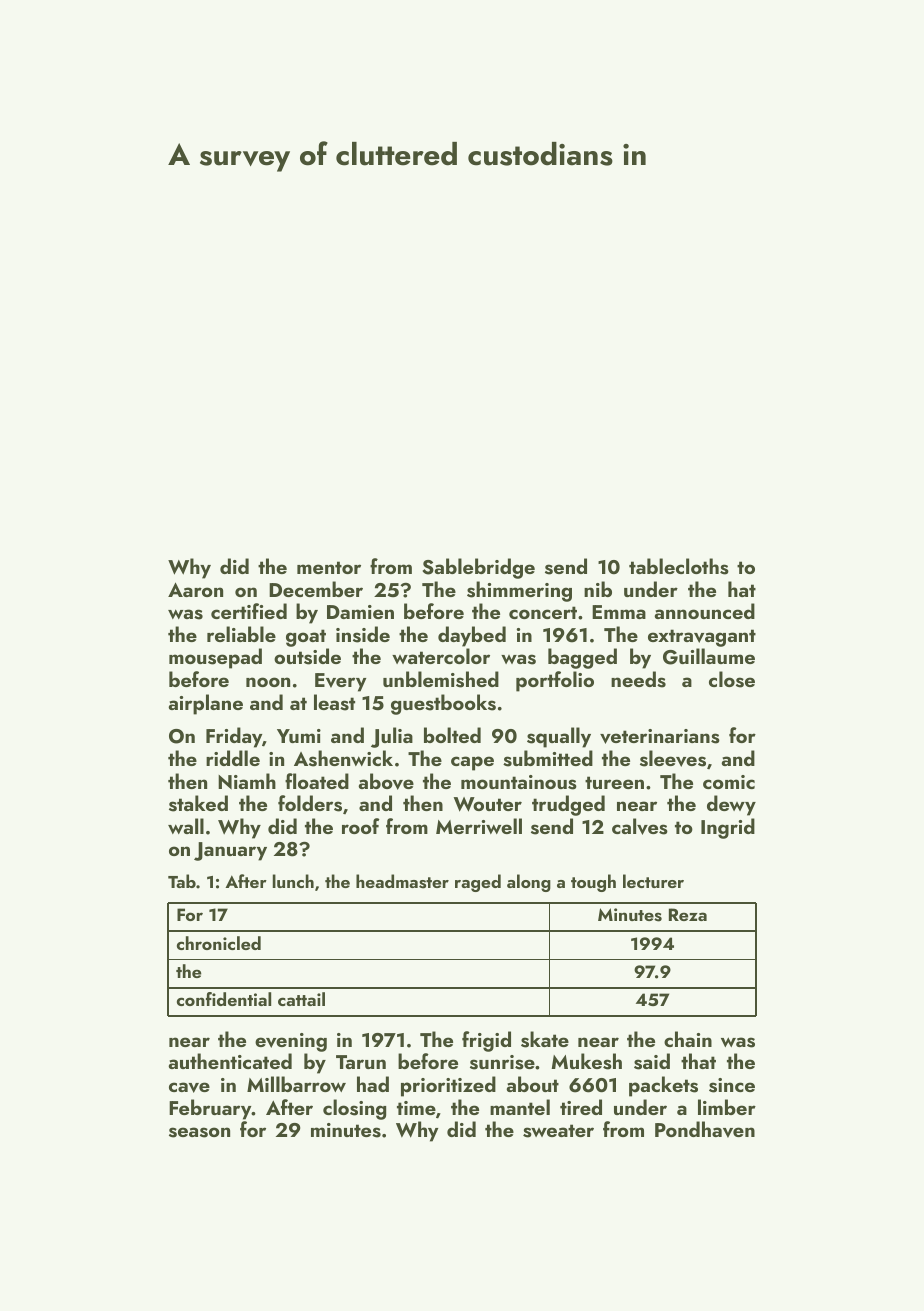 This screenshot has height=1311, width=924. Describe the element at coordinates (486, 1041) in the screenshot. I see `frigid` at that location.
